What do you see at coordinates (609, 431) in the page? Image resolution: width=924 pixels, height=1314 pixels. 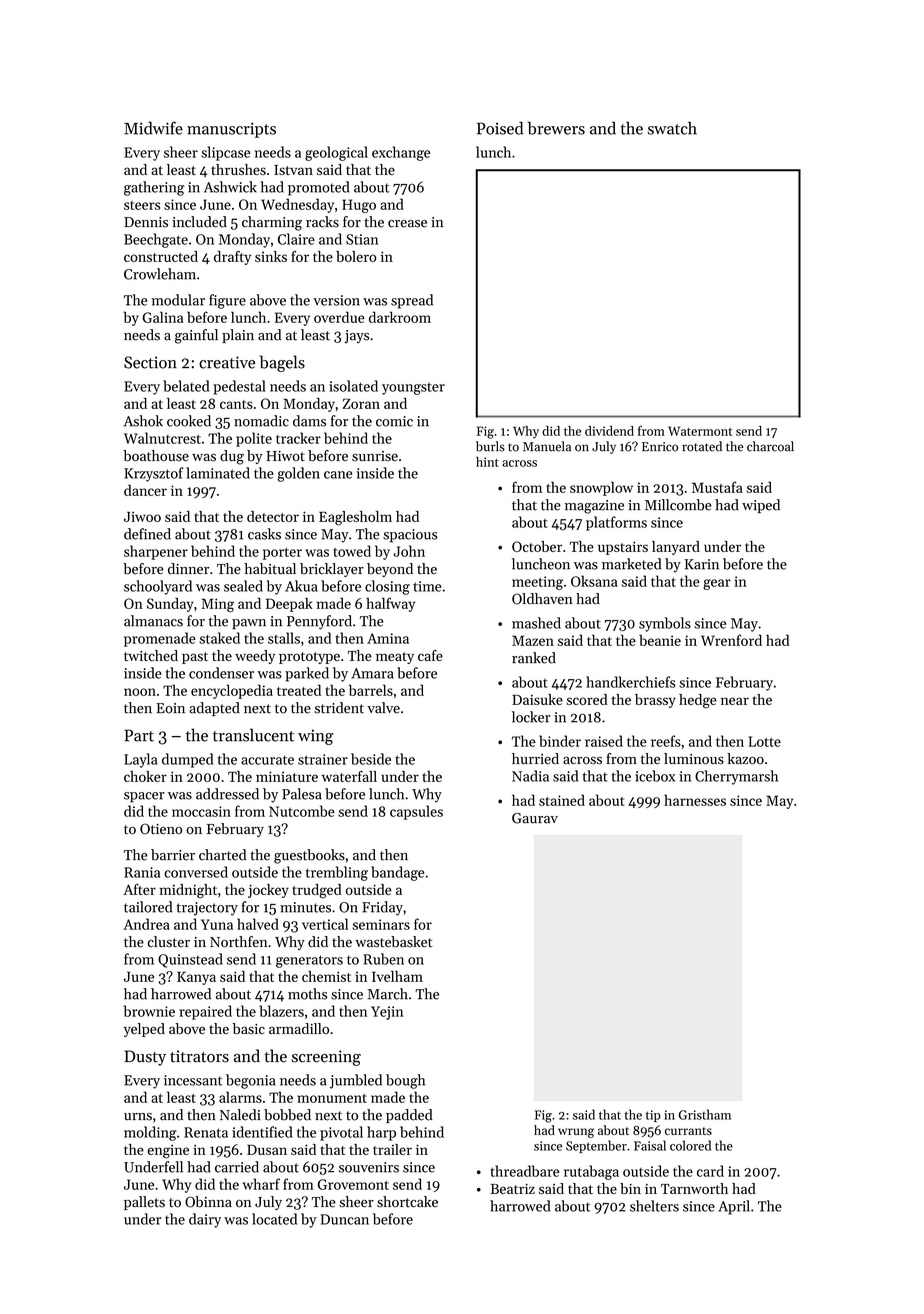 I see `dividend` at bounding box center [609, 431].
